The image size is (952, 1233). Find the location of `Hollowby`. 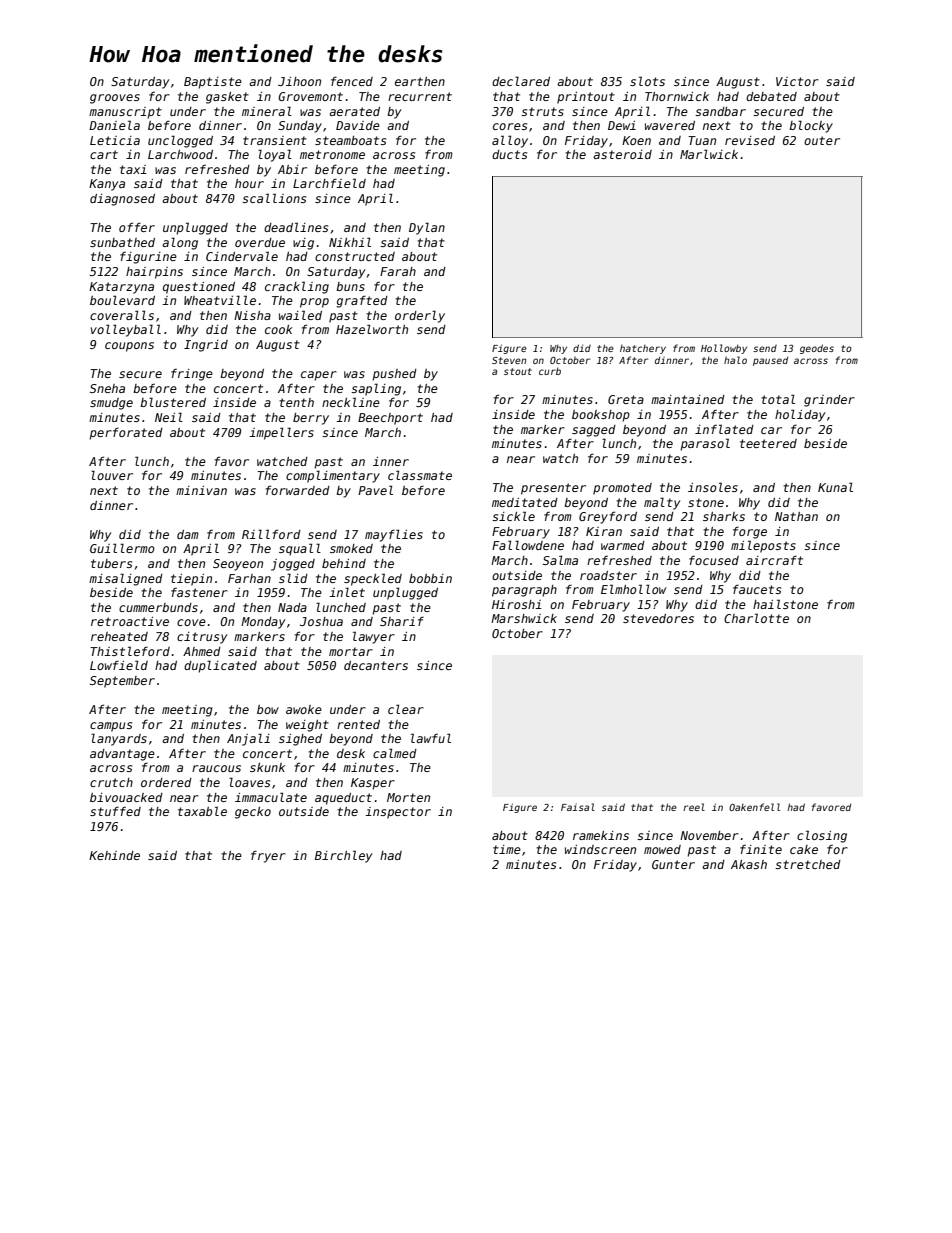

Hollowby is located at coordinates (724, 349).
